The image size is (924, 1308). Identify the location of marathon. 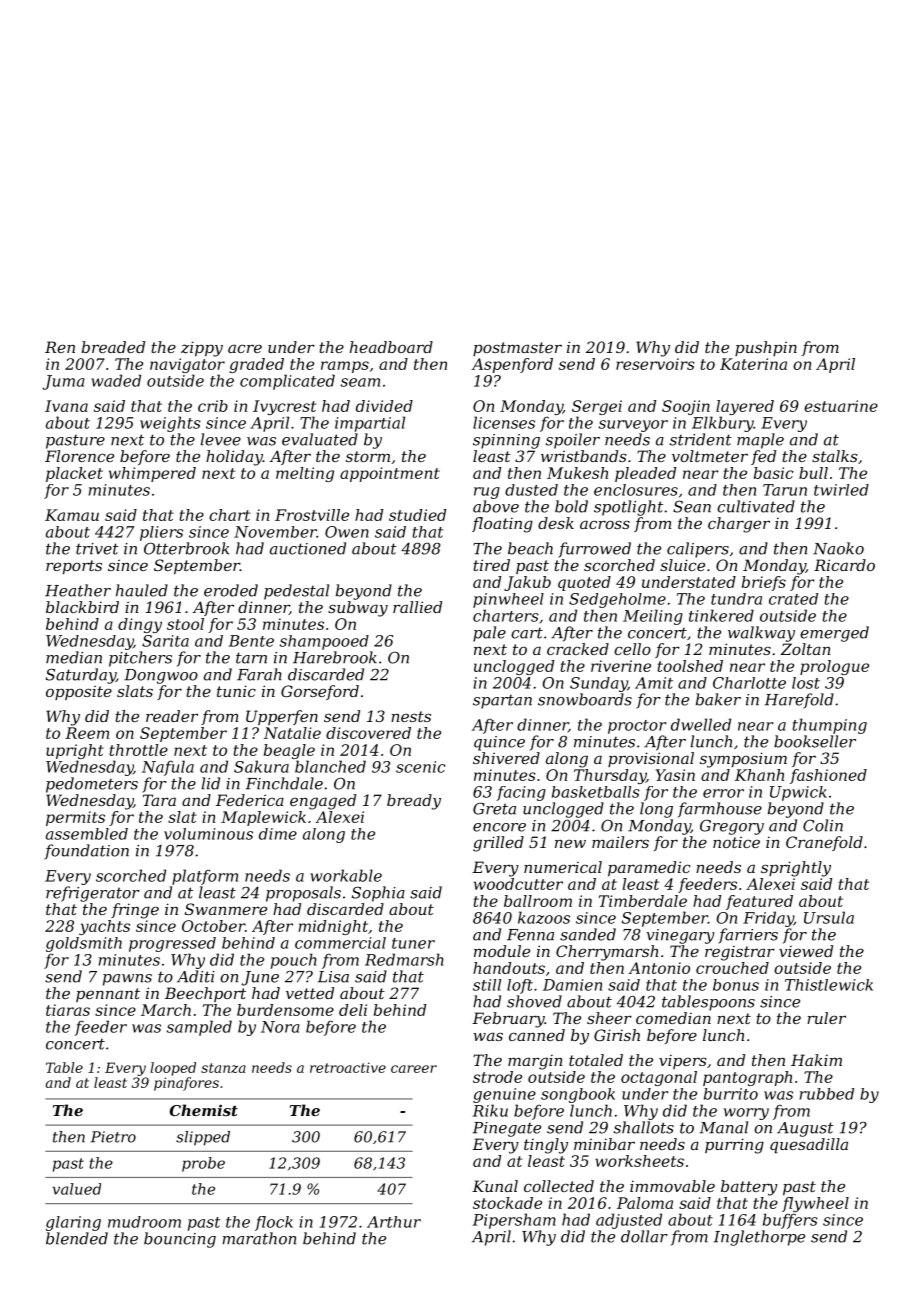
(259, 1238).
